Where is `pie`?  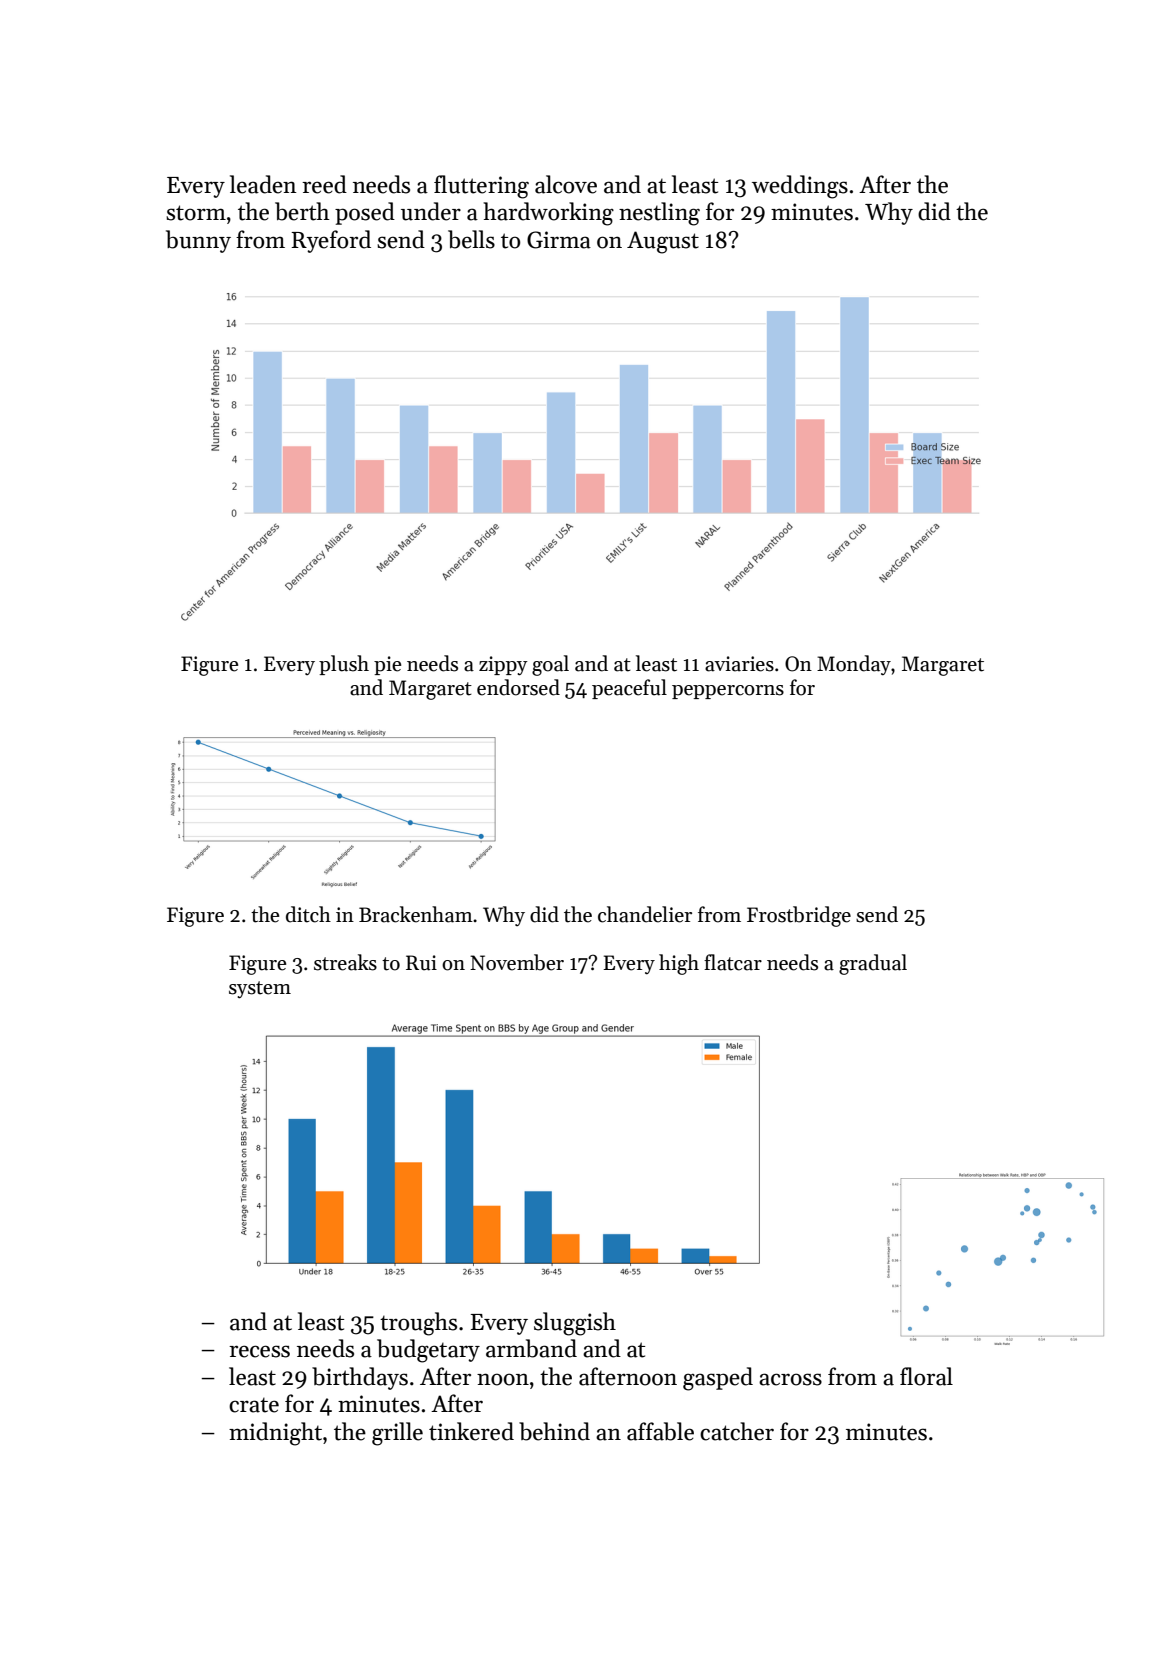 pie is located at coordinates (387, 665).
